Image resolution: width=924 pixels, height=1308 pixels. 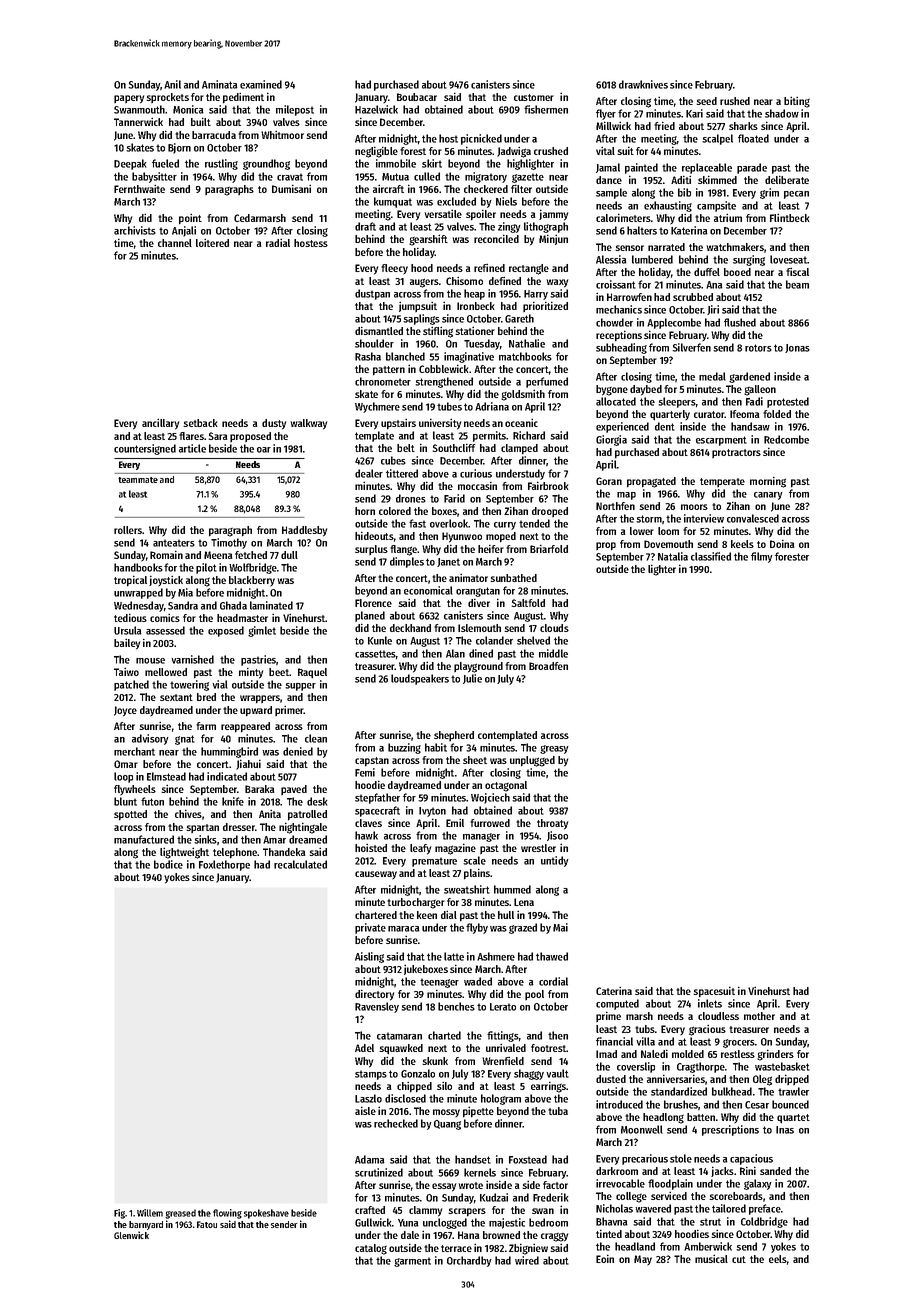 I want to click on Fig, so click(x=119, y=1214).
